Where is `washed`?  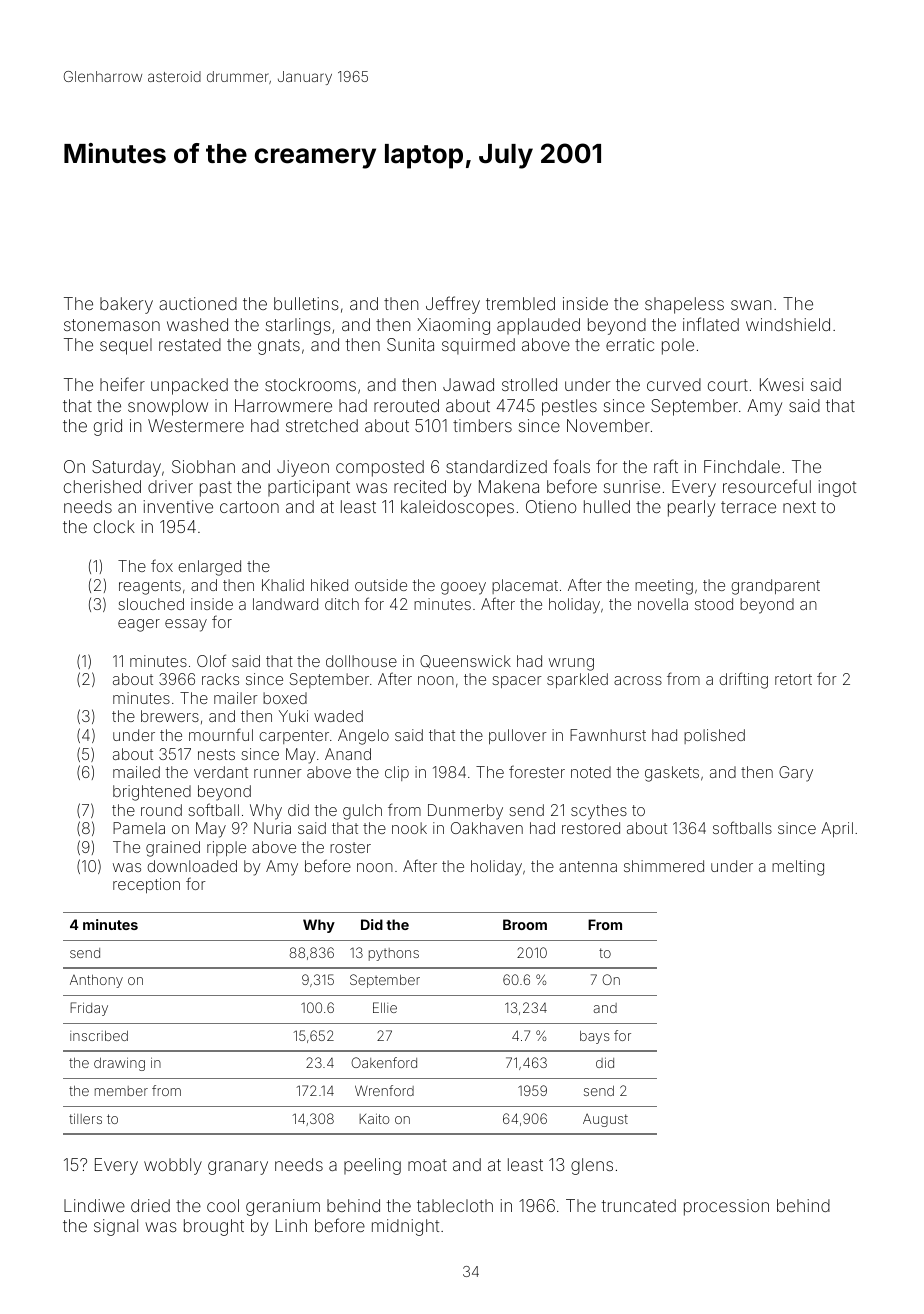 washed is located at coordinates (197, 324).
